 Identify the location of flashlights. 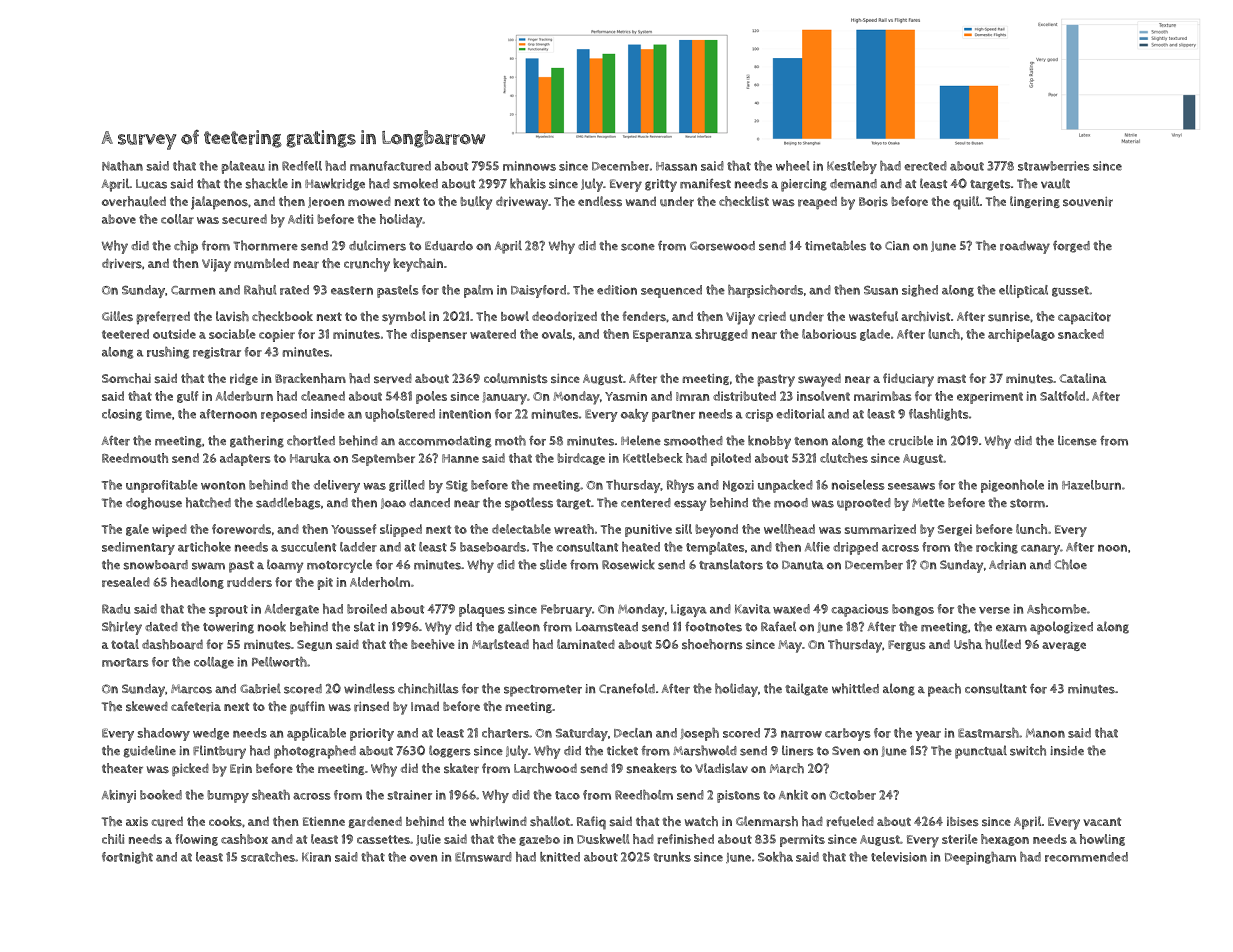
(939, 415).
